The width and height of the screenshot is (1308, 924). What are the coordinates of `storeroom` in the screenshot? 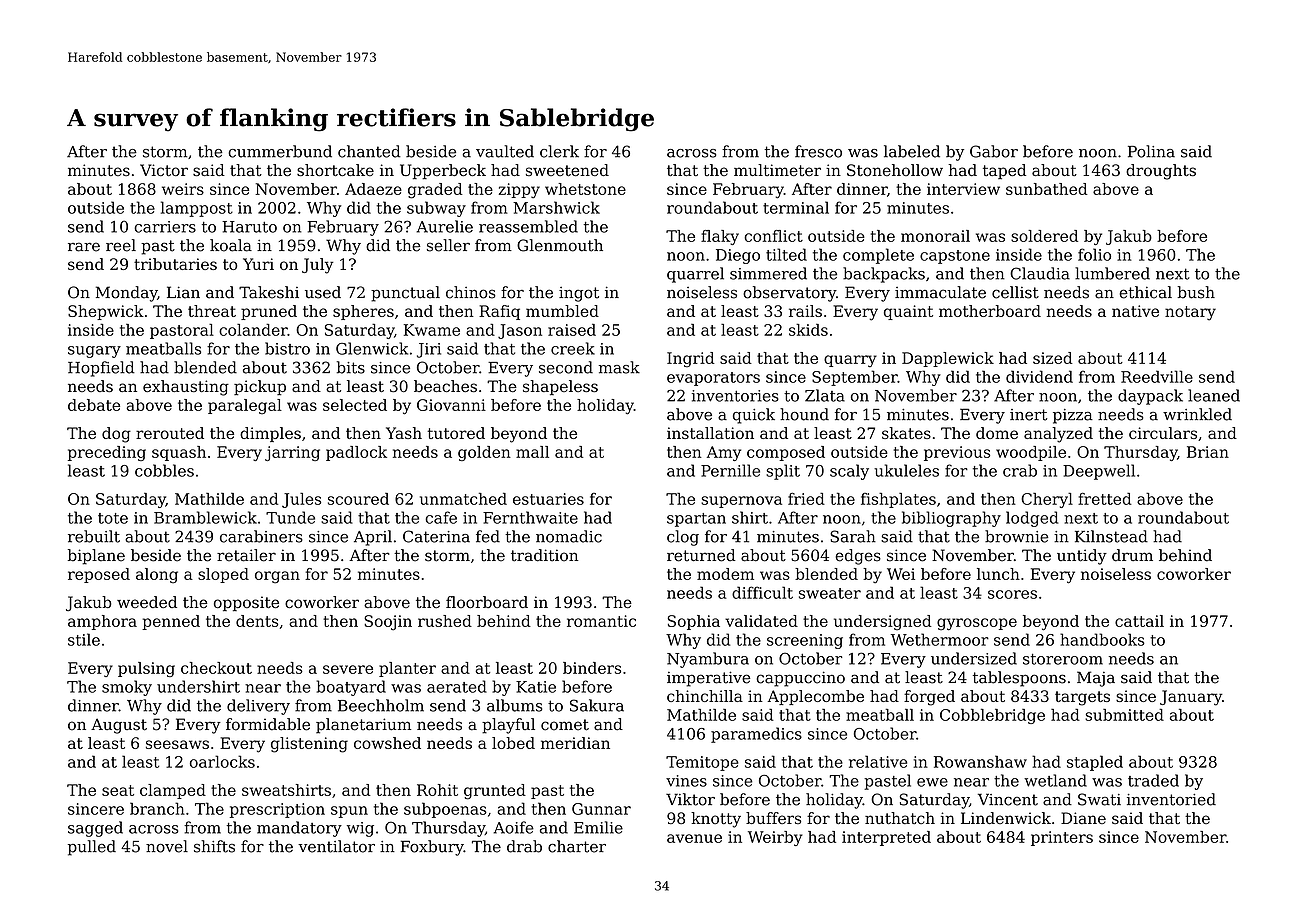 It's located at (1063, 659).
